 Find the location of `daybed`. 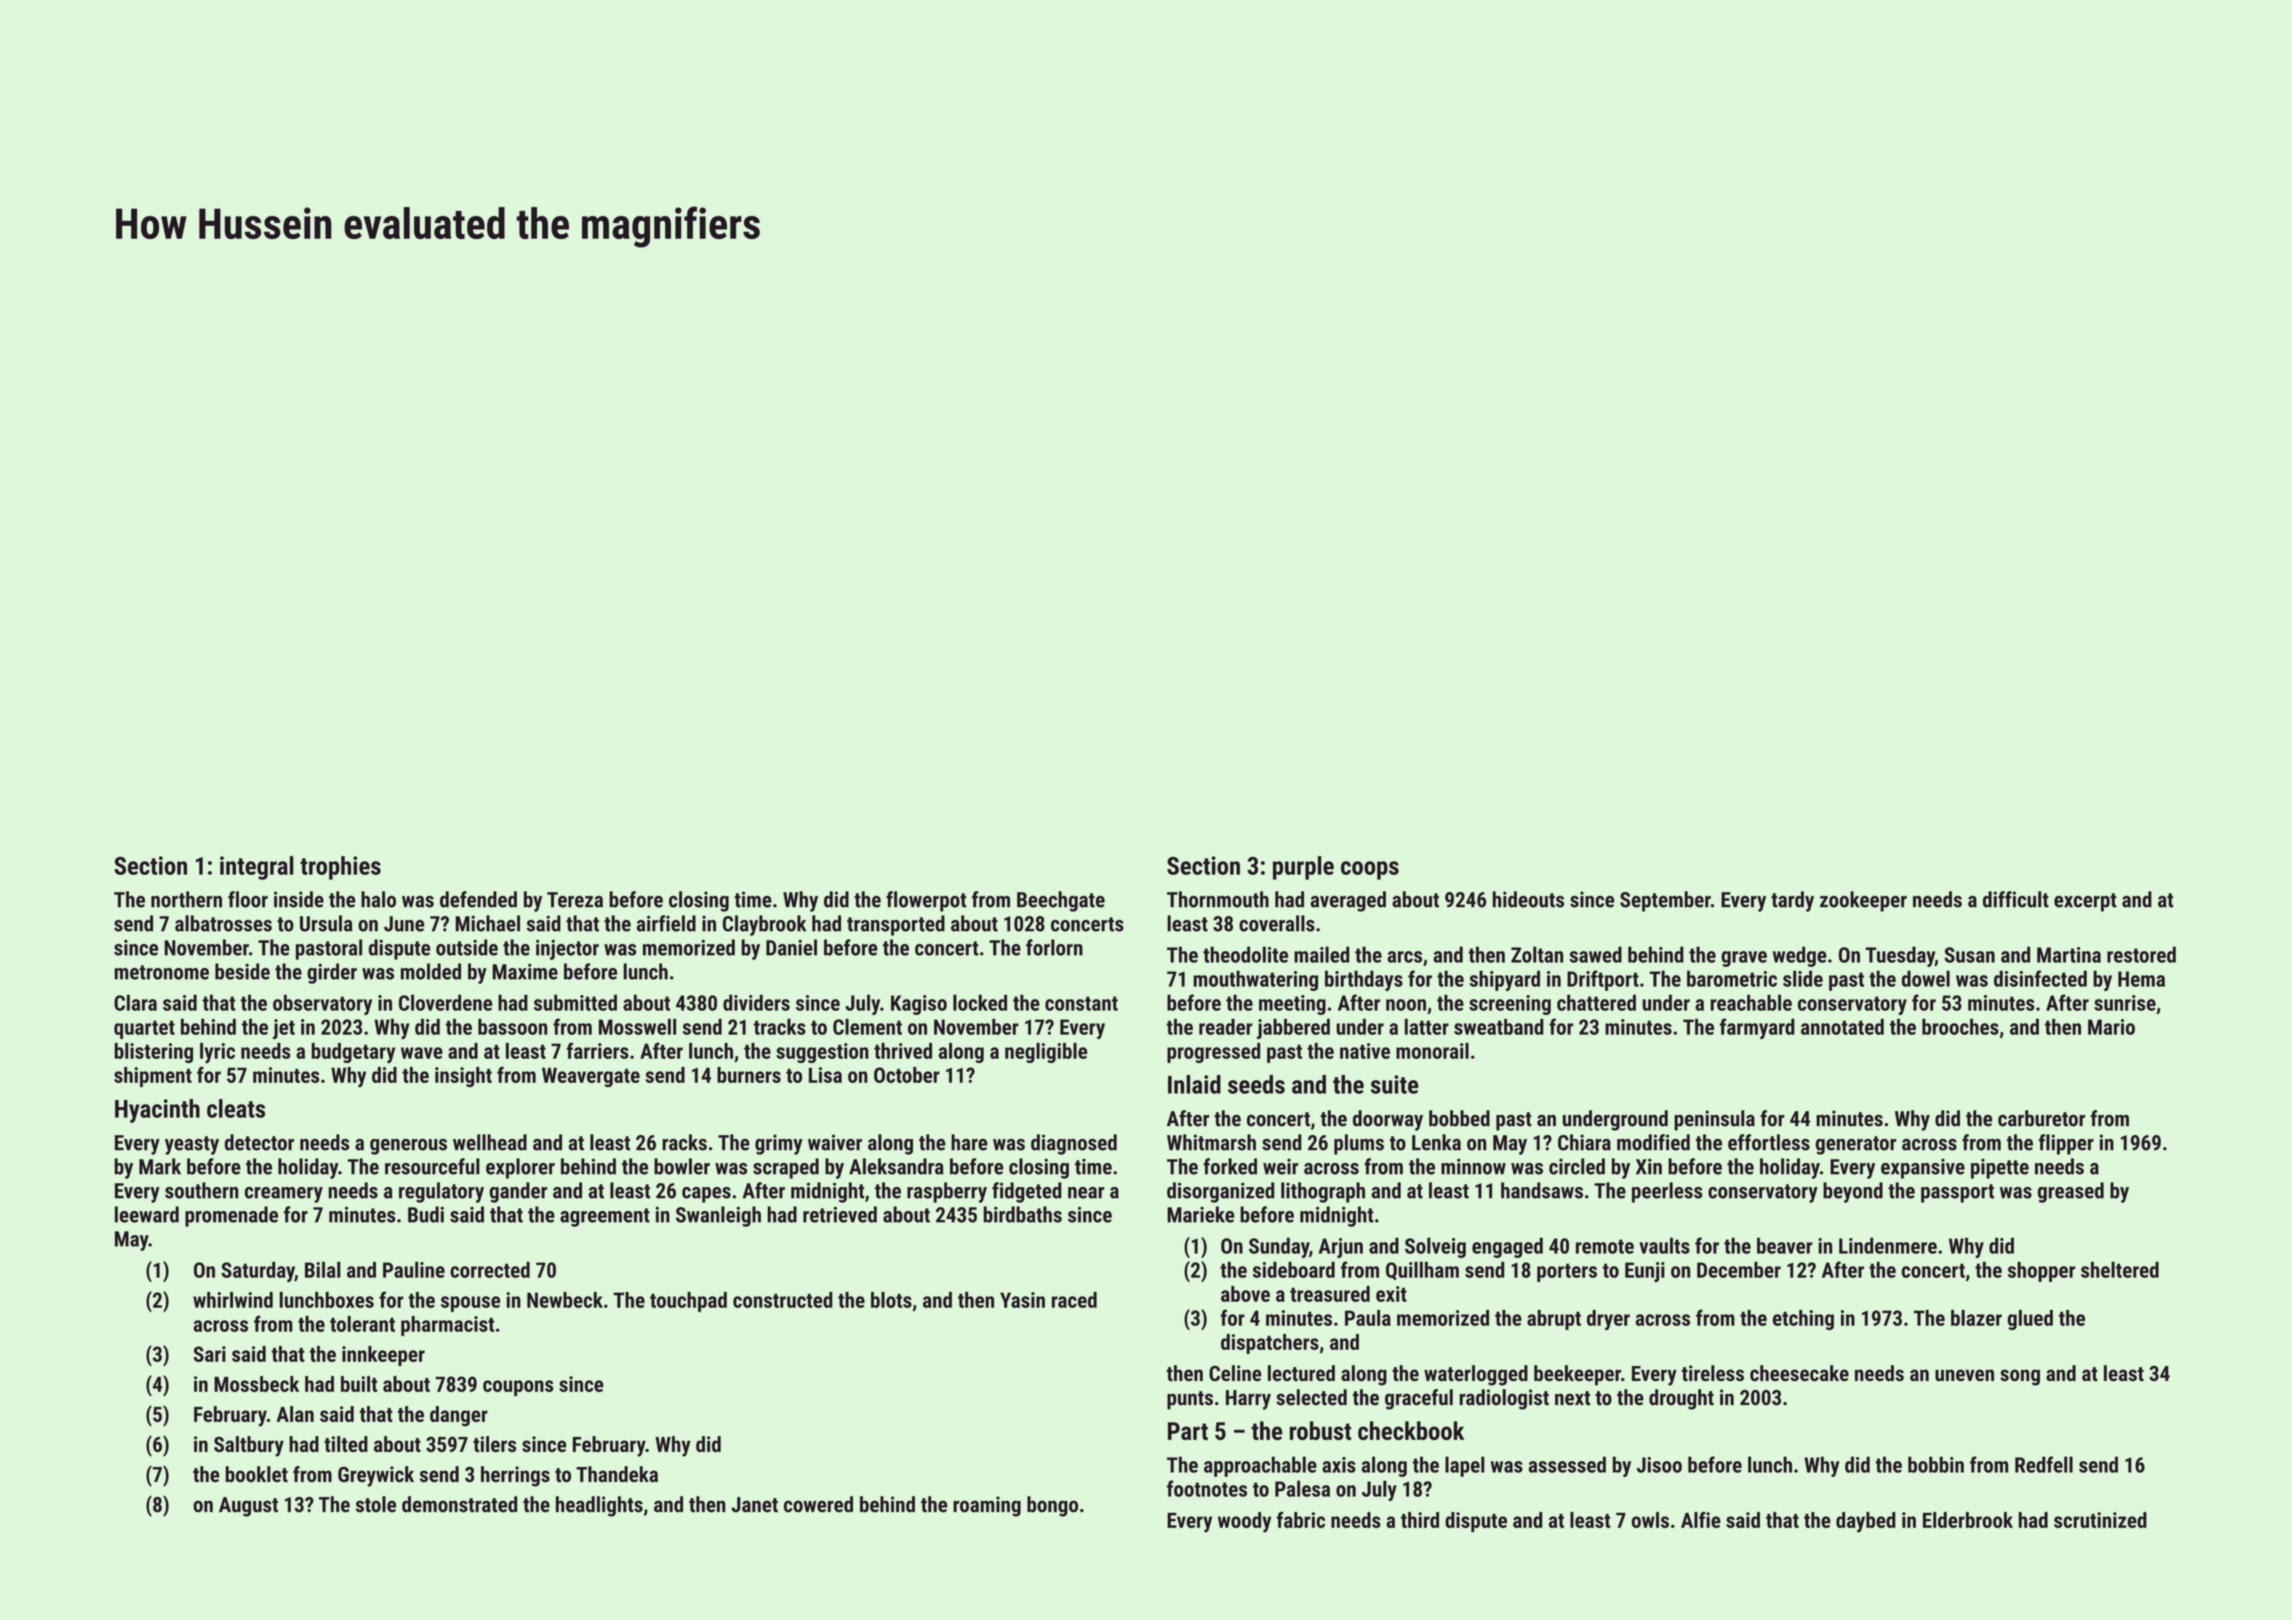

daybed is located at coordinates (1866, 1522).
